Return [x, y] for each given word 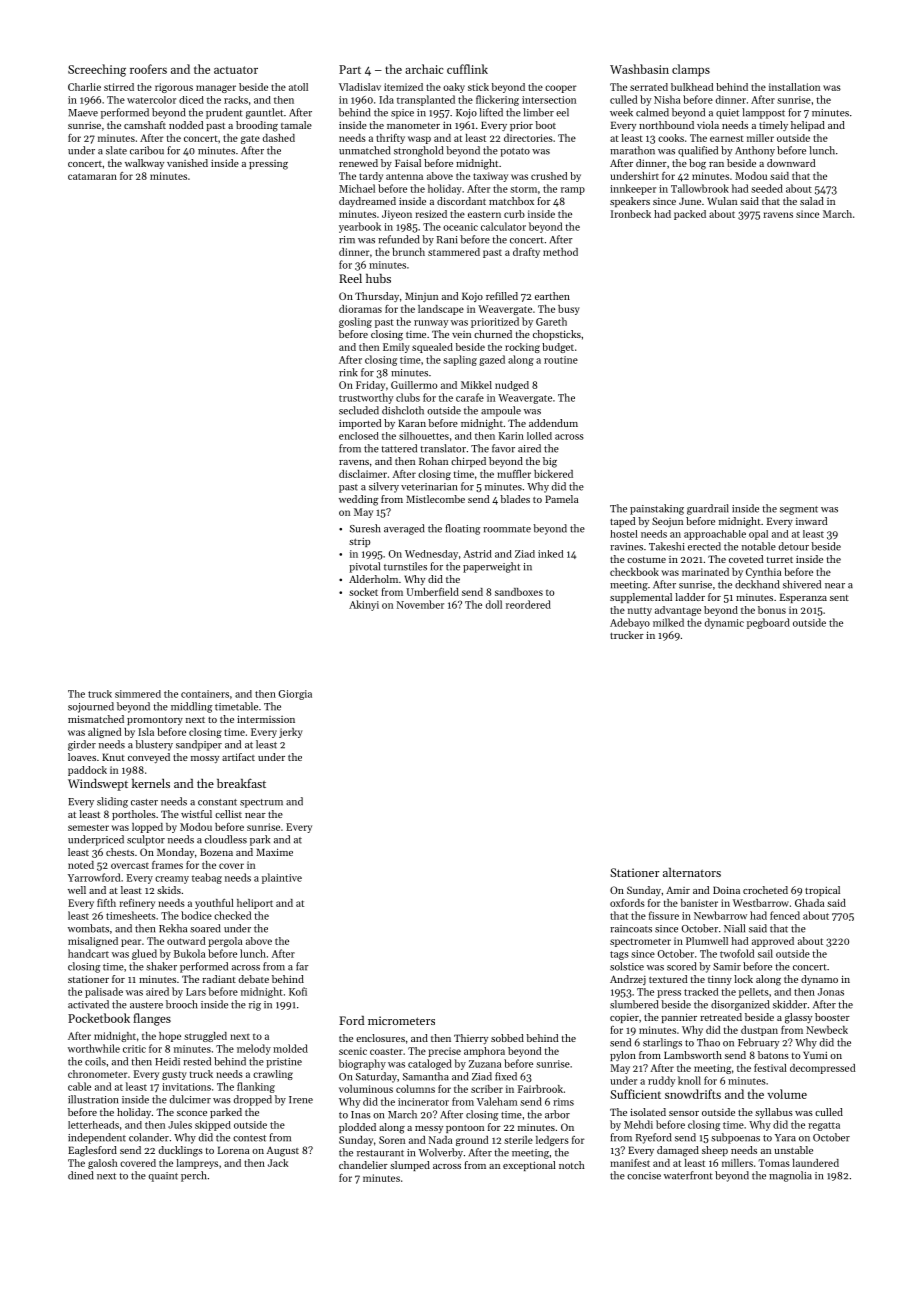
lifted [491, 112]
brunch [408, 252]
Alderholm [373, 579]
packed [690, 215]
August [282, 1152]
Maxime [274, 852]
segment [799, 510]
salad [812, 201]
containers [205, 694]
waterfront [688, 1175]
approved [773, 942]
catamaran [92, 176]
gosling [355, 322]
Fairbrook [540, 1089]
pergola [226, 942]
